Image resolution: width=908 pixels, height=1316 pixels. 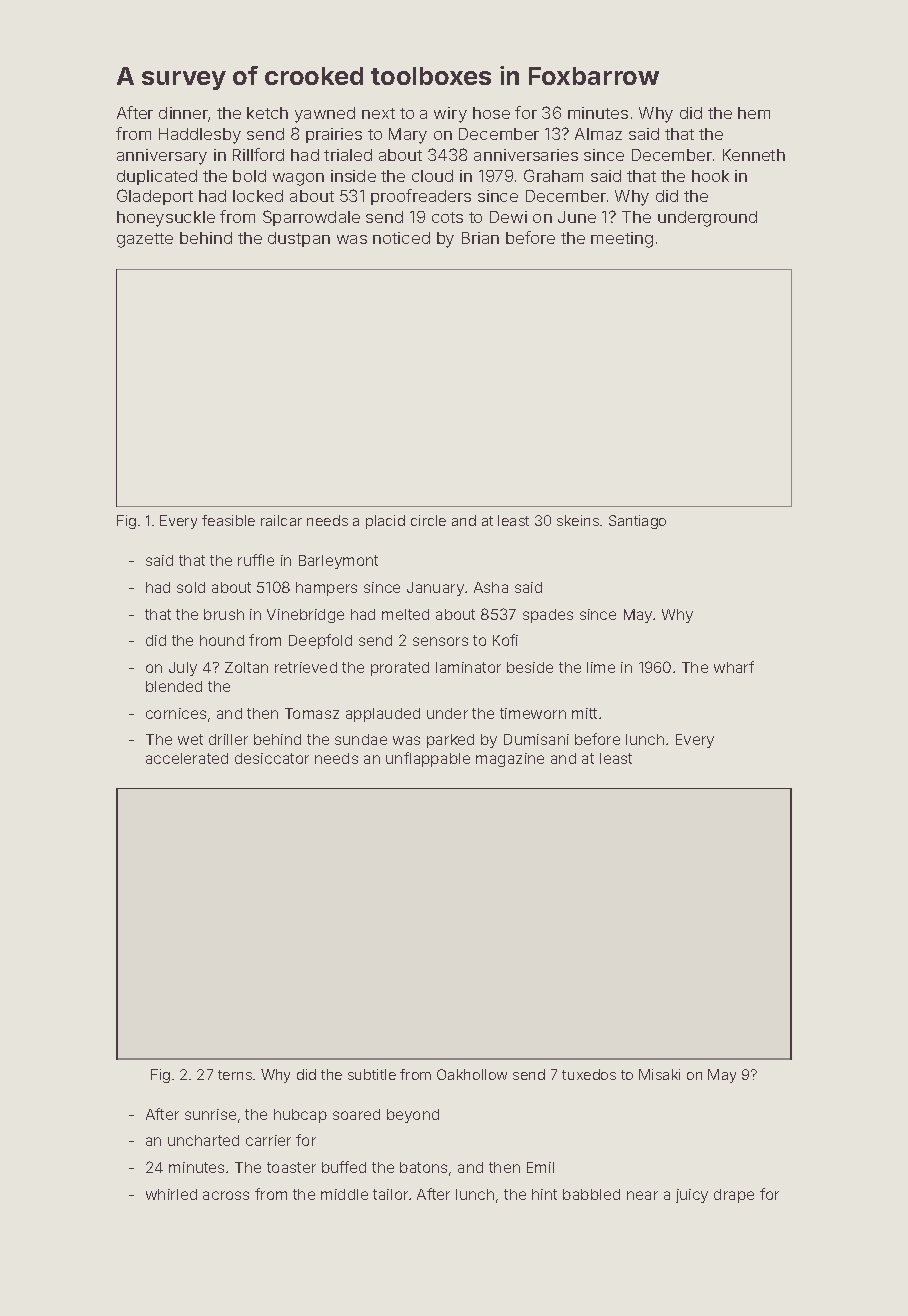 What do you see at coordinates (184, 114) in the screenshot?
I see `dinner` at bounding box center [184, 114].
